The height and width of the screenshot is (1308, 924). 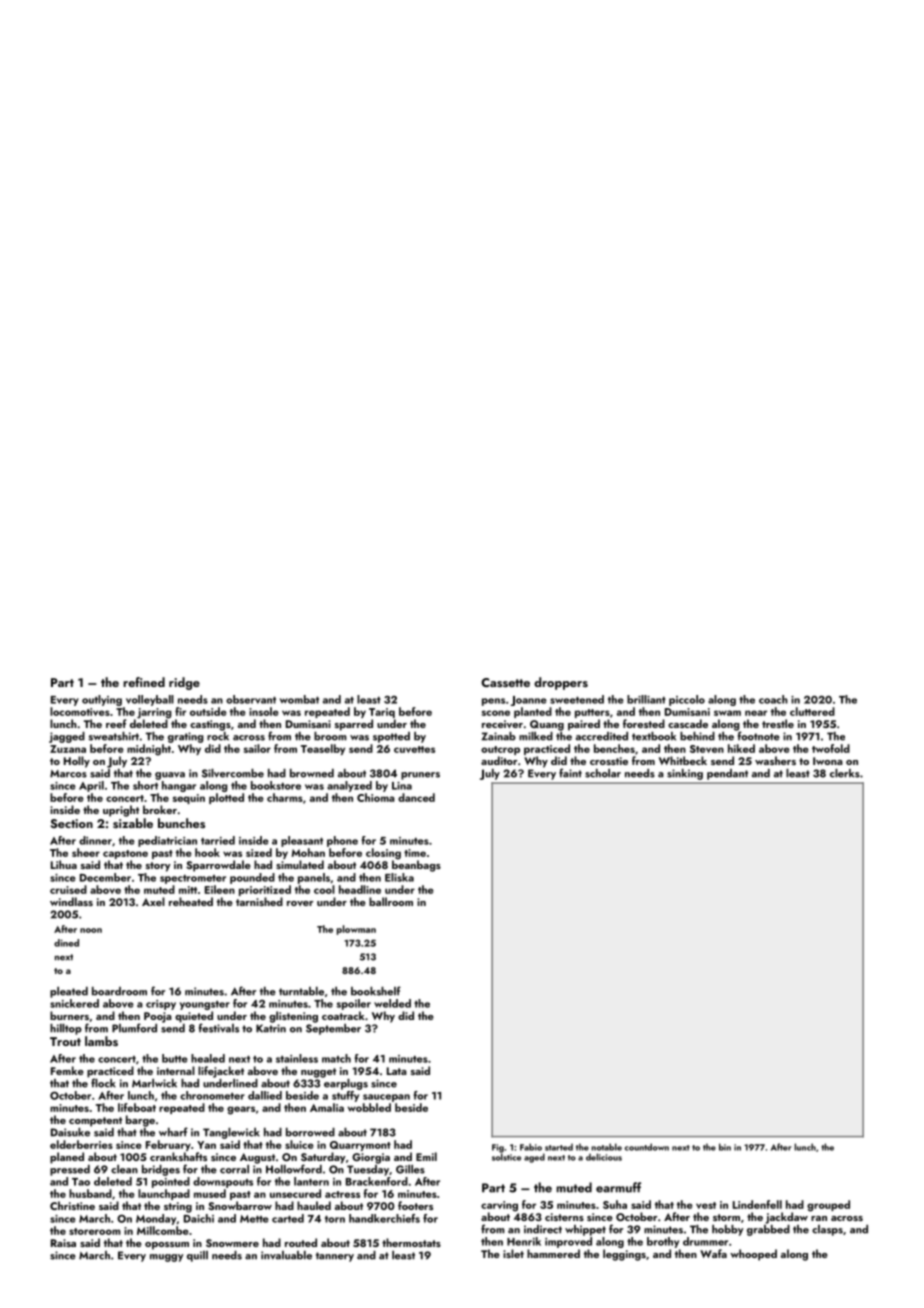 What do you see at coordinates (133, 823) in the screenshot?
I see `sizable` at bounding box center [133, 823].
